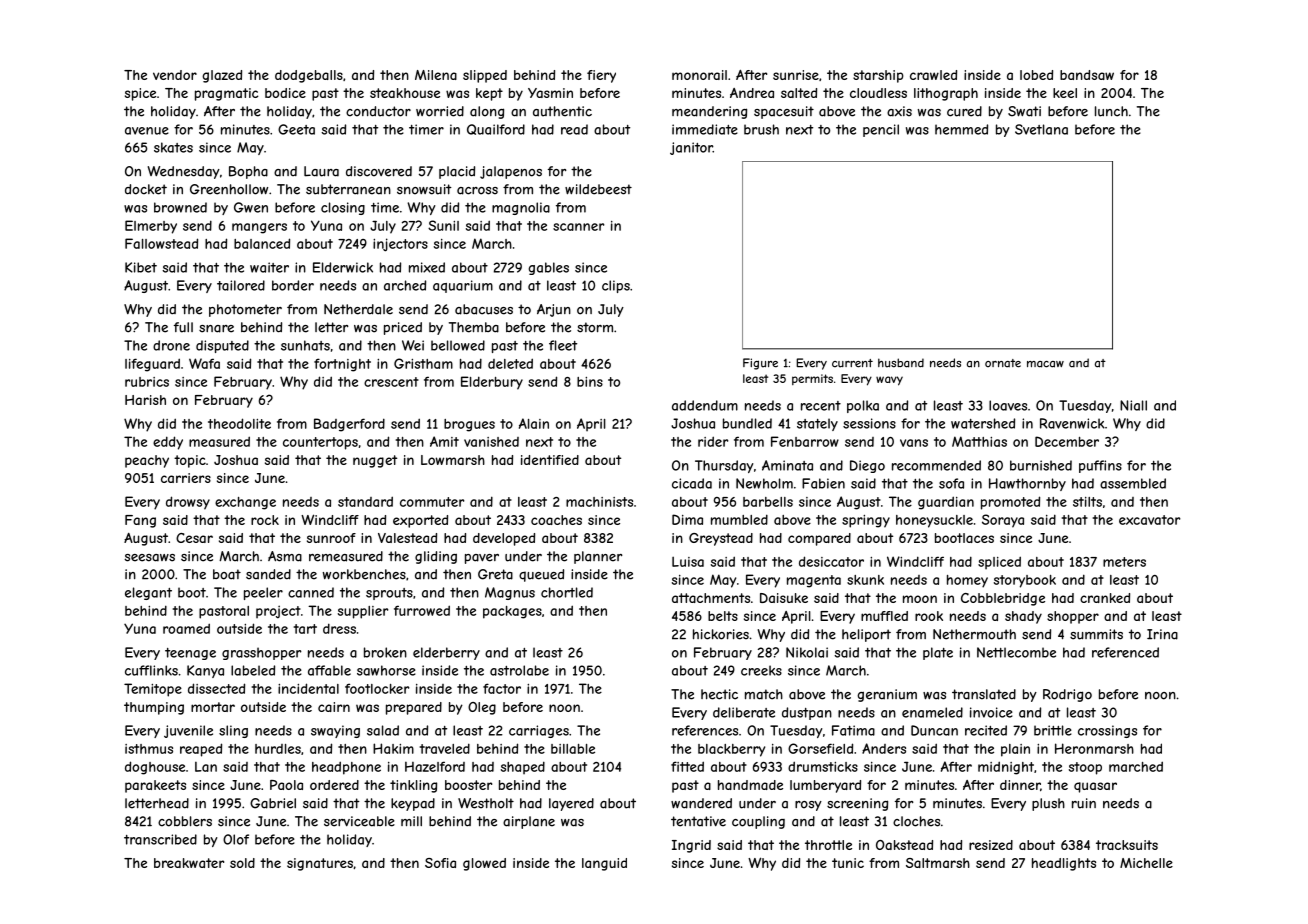 Image resolution: width=1308 pixels, height=924 pixels. What do you see at coordinates (349, 425) in the screenshot?
I see `Badgerford` at bounding box center [349, 425].
